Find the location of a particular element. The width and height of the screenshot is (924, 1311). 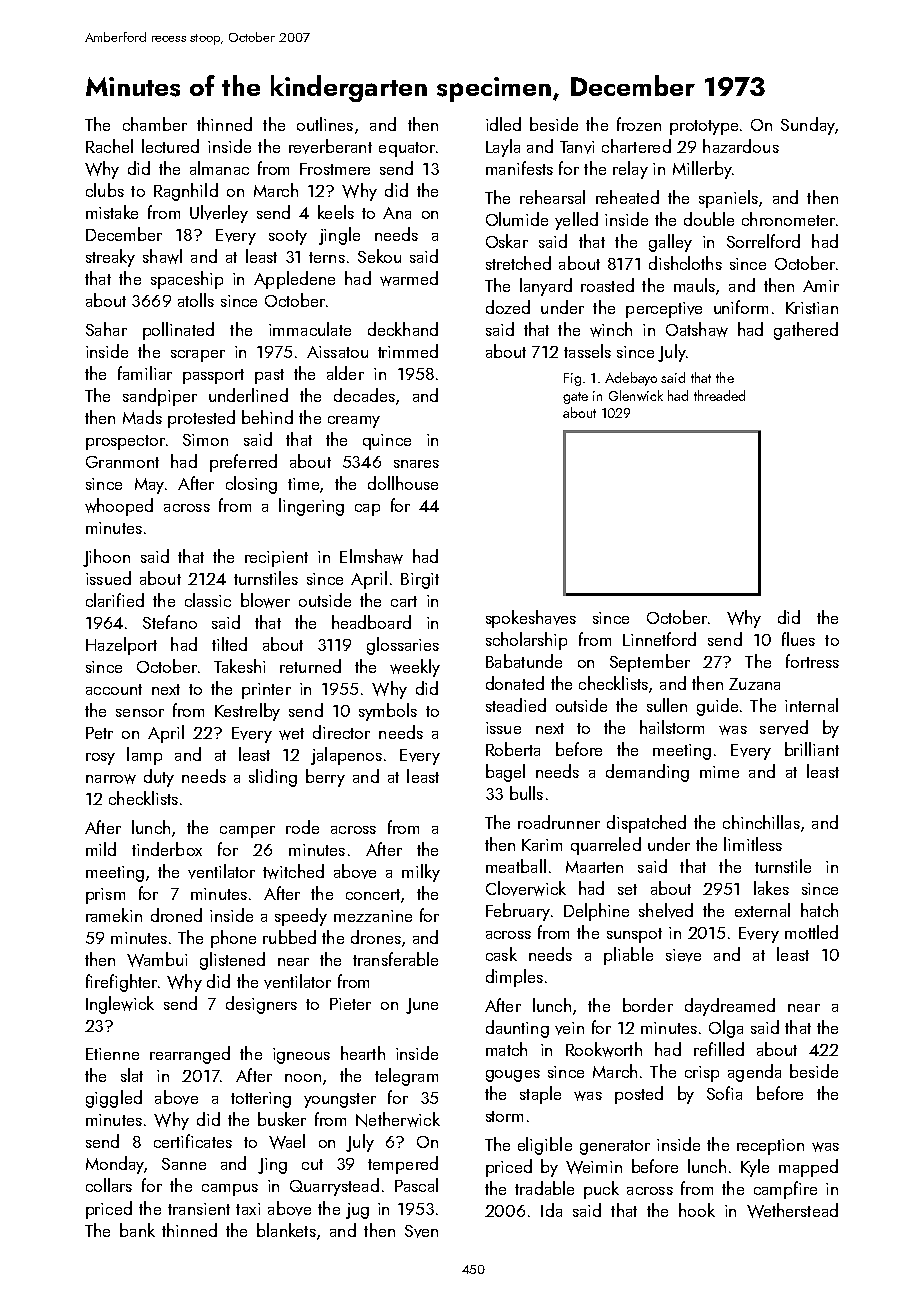

Sahar is located at coordinates (106, 329).
